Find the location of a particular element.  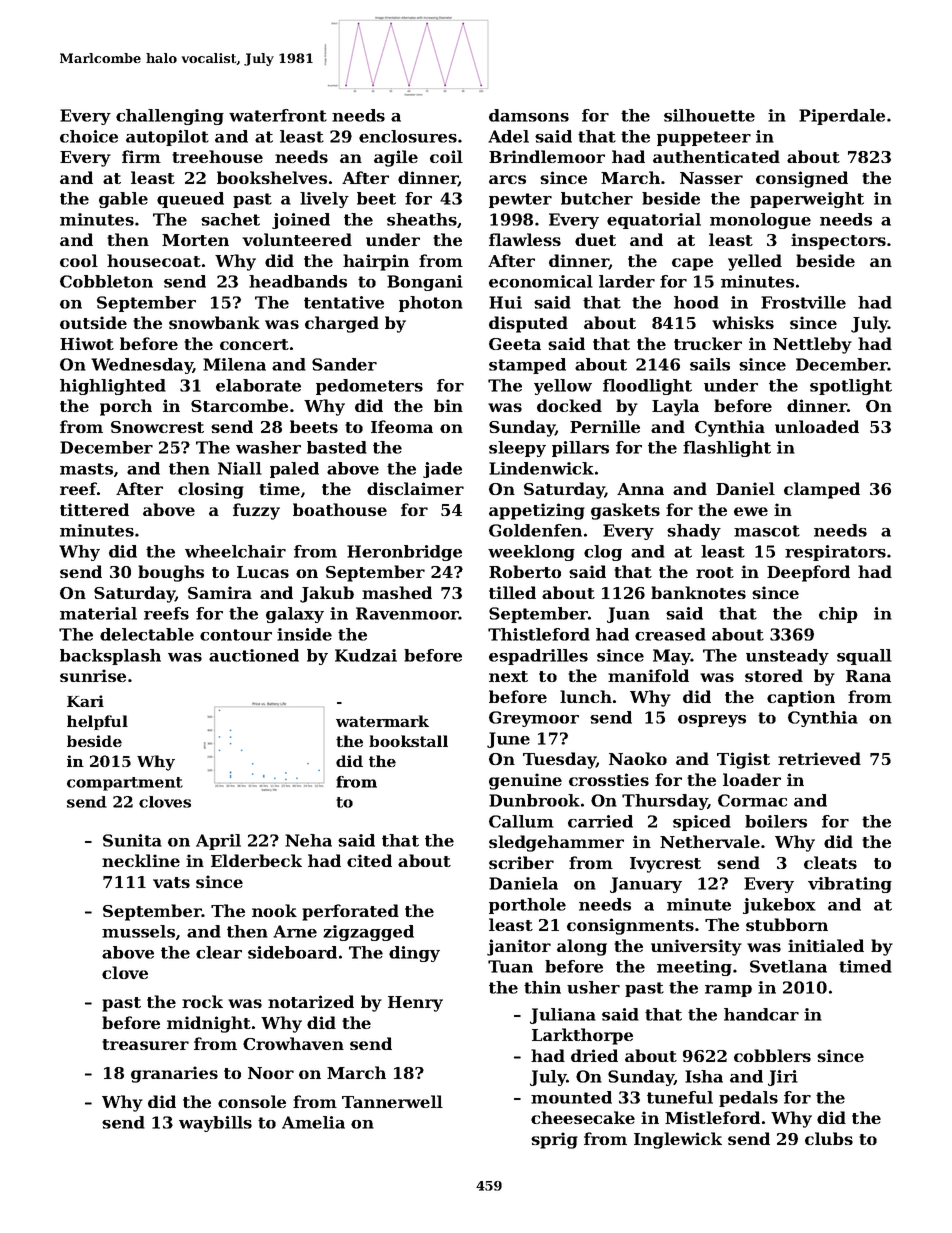

Piperdale is located at coordinates (842, 117).
